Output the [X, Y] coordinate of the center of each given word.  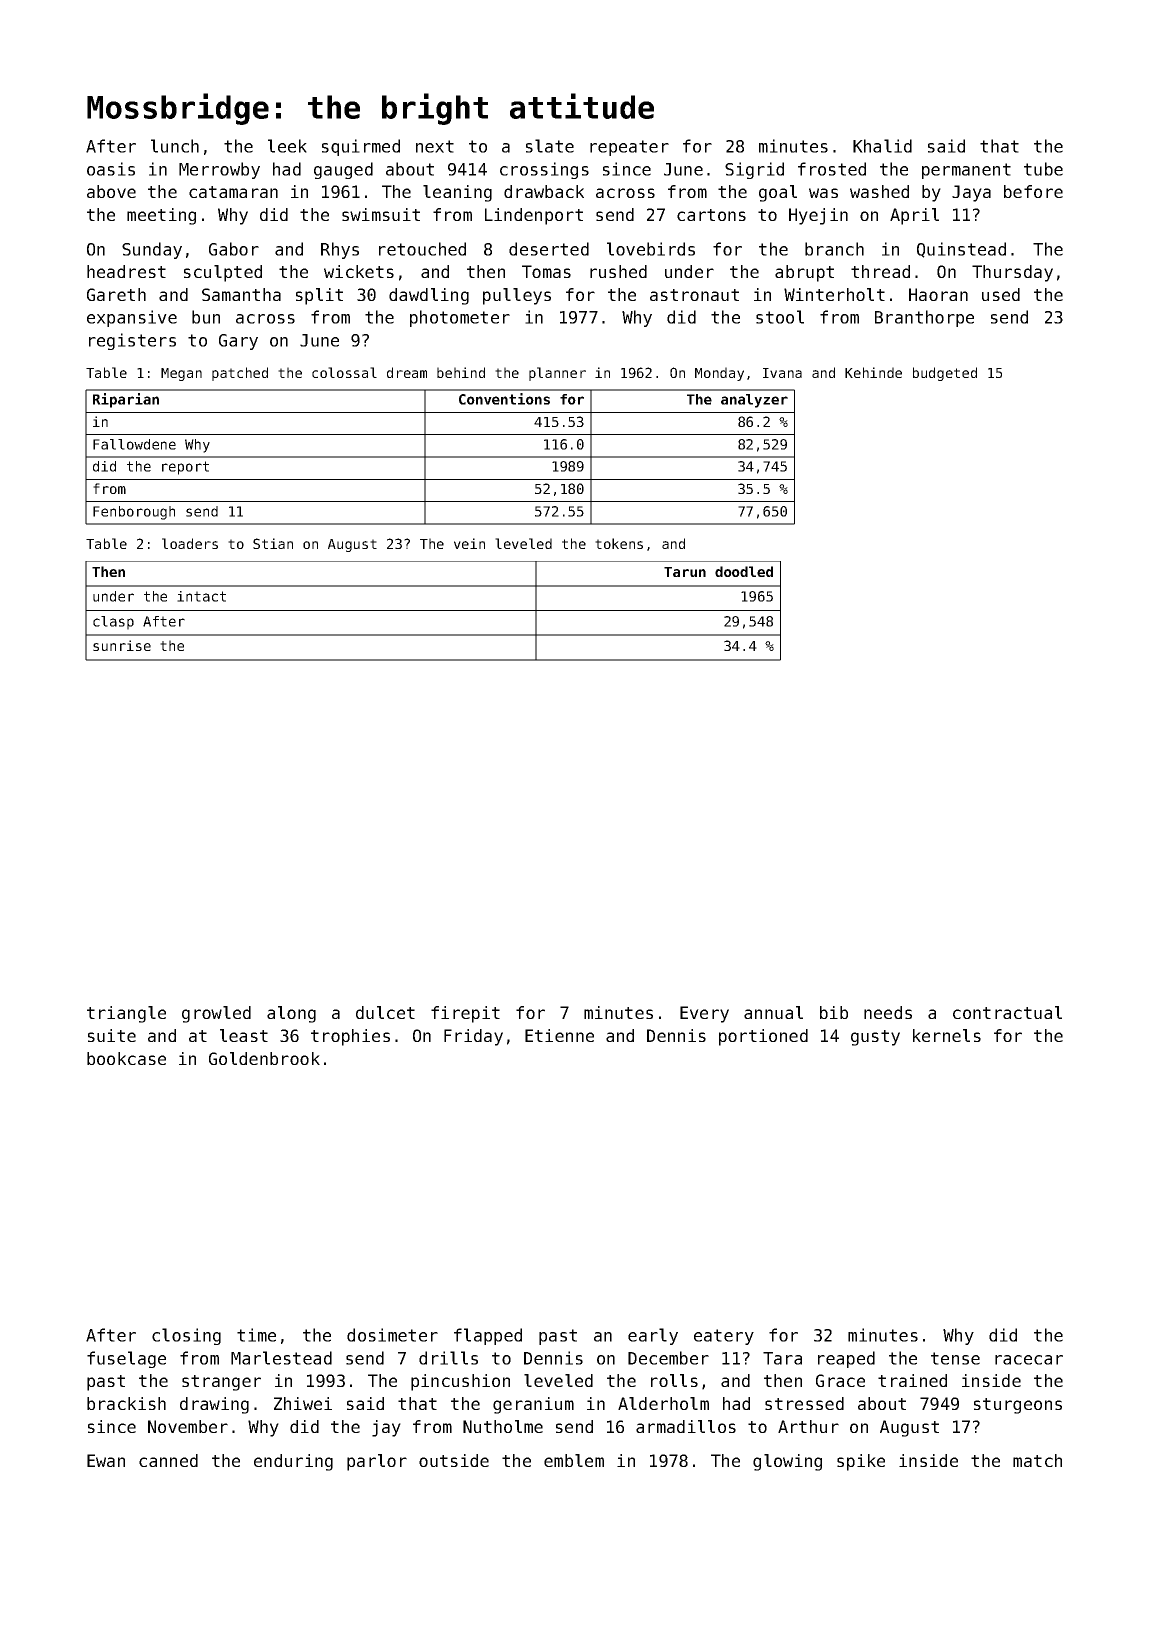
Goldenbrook [264, 1058]
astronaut [694, 295]
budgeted [945, 374]
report [185, 468]
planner [557, 374]
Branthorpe [924, 318]
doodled [744, 571]
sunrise [122, 645]
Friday [473, 1037]
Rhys [340, 250]
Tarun [685, 572]
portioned [763, 1037]
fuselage [126, 1359]
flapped [488, 1336]
